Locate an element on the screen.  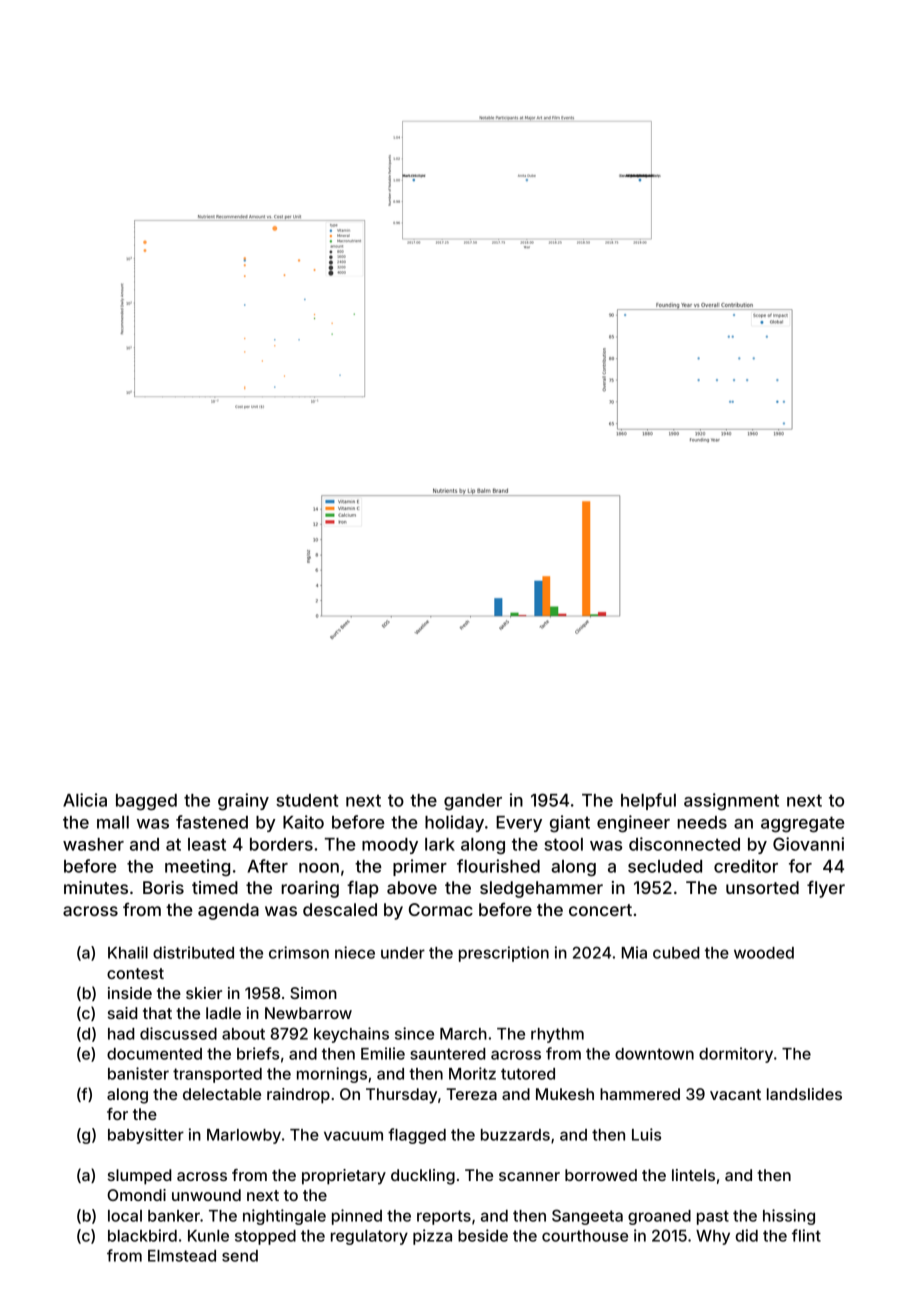
descaled is located at coordinates (340, 909).
